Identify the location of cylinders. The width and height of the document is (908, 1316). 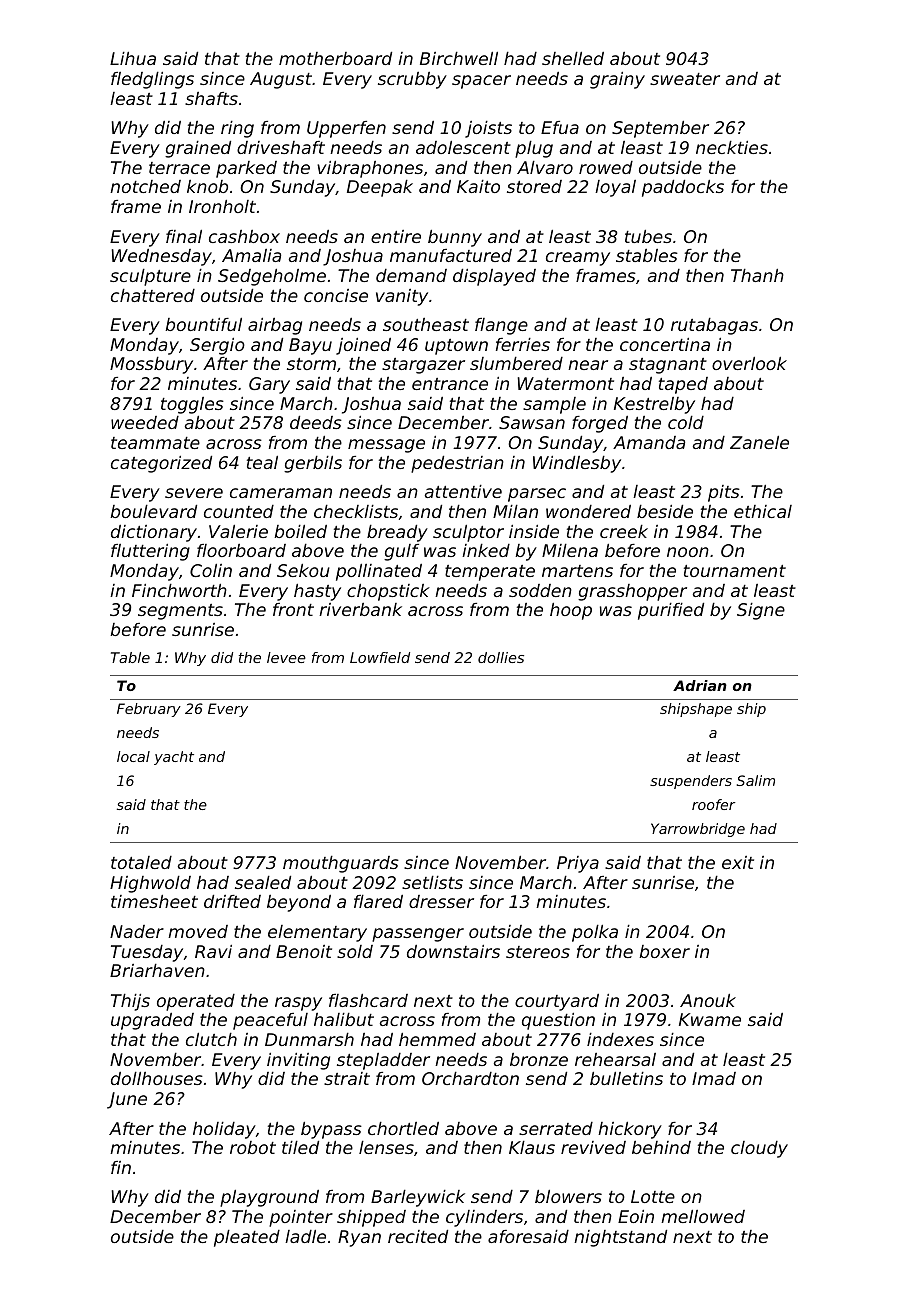
(484, 1218).
